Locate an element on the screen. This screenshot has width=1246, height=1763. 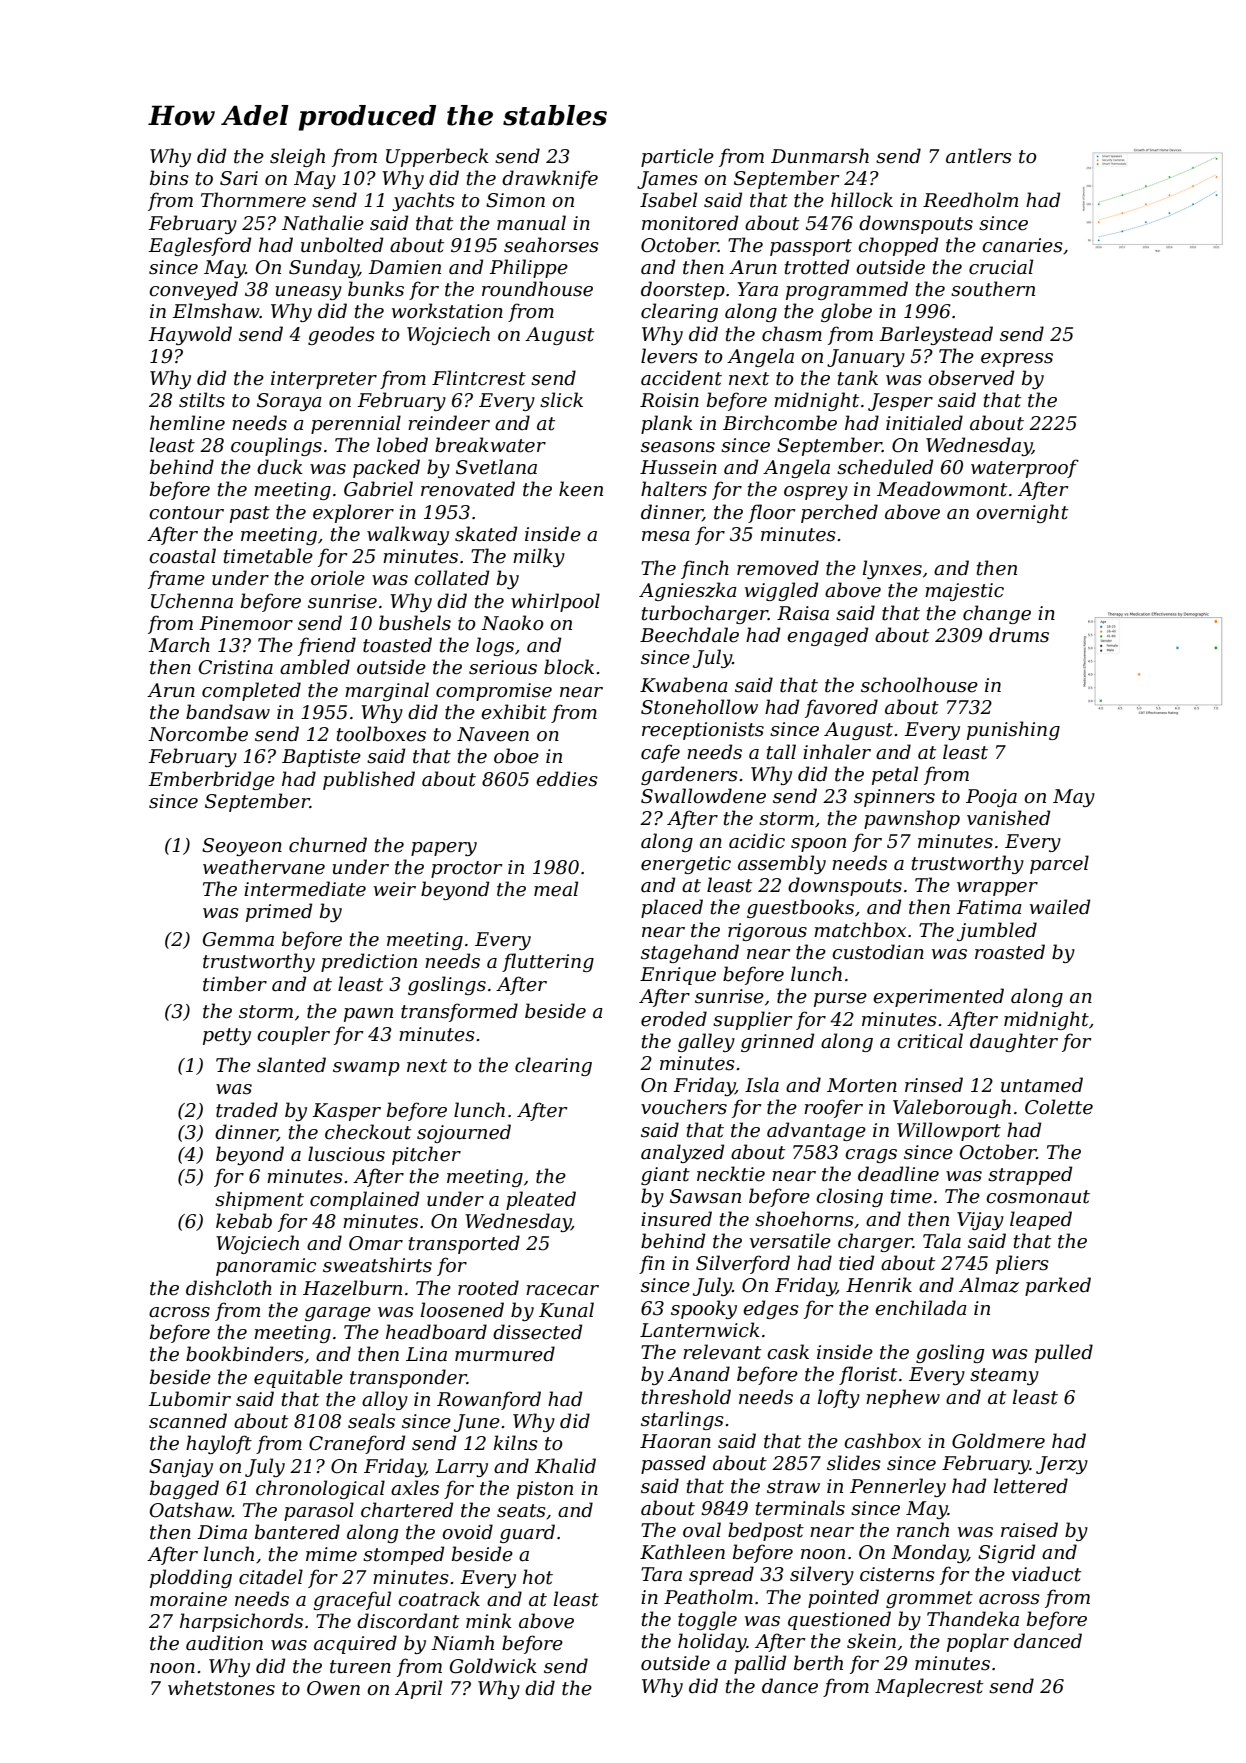
whetstones is located at coordinates (221, 1688).
